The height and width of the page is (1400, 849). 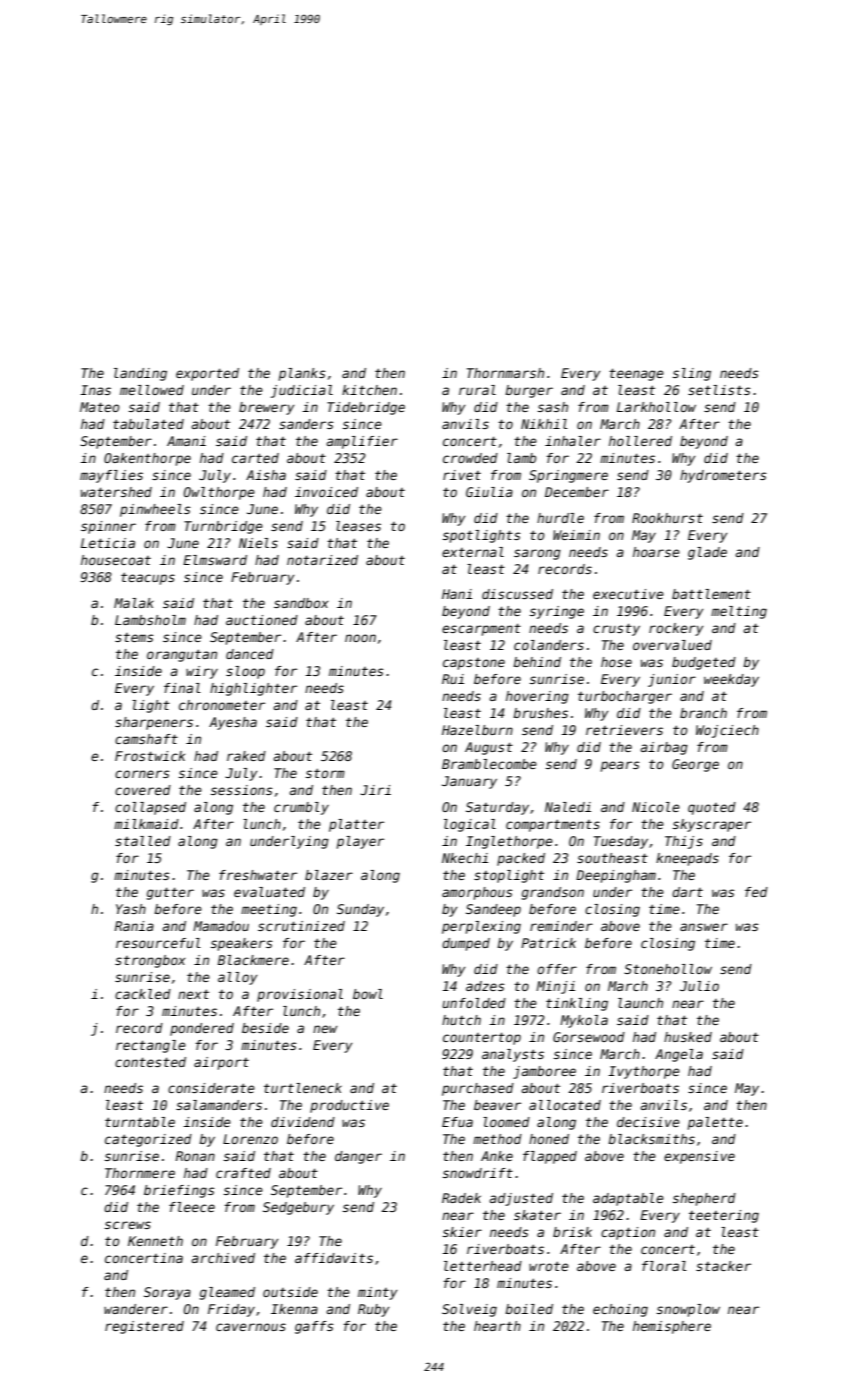 What do you see at coordinates (620, 1310) in the page?
I see `echoing` at bounding box center [620, 1310].
